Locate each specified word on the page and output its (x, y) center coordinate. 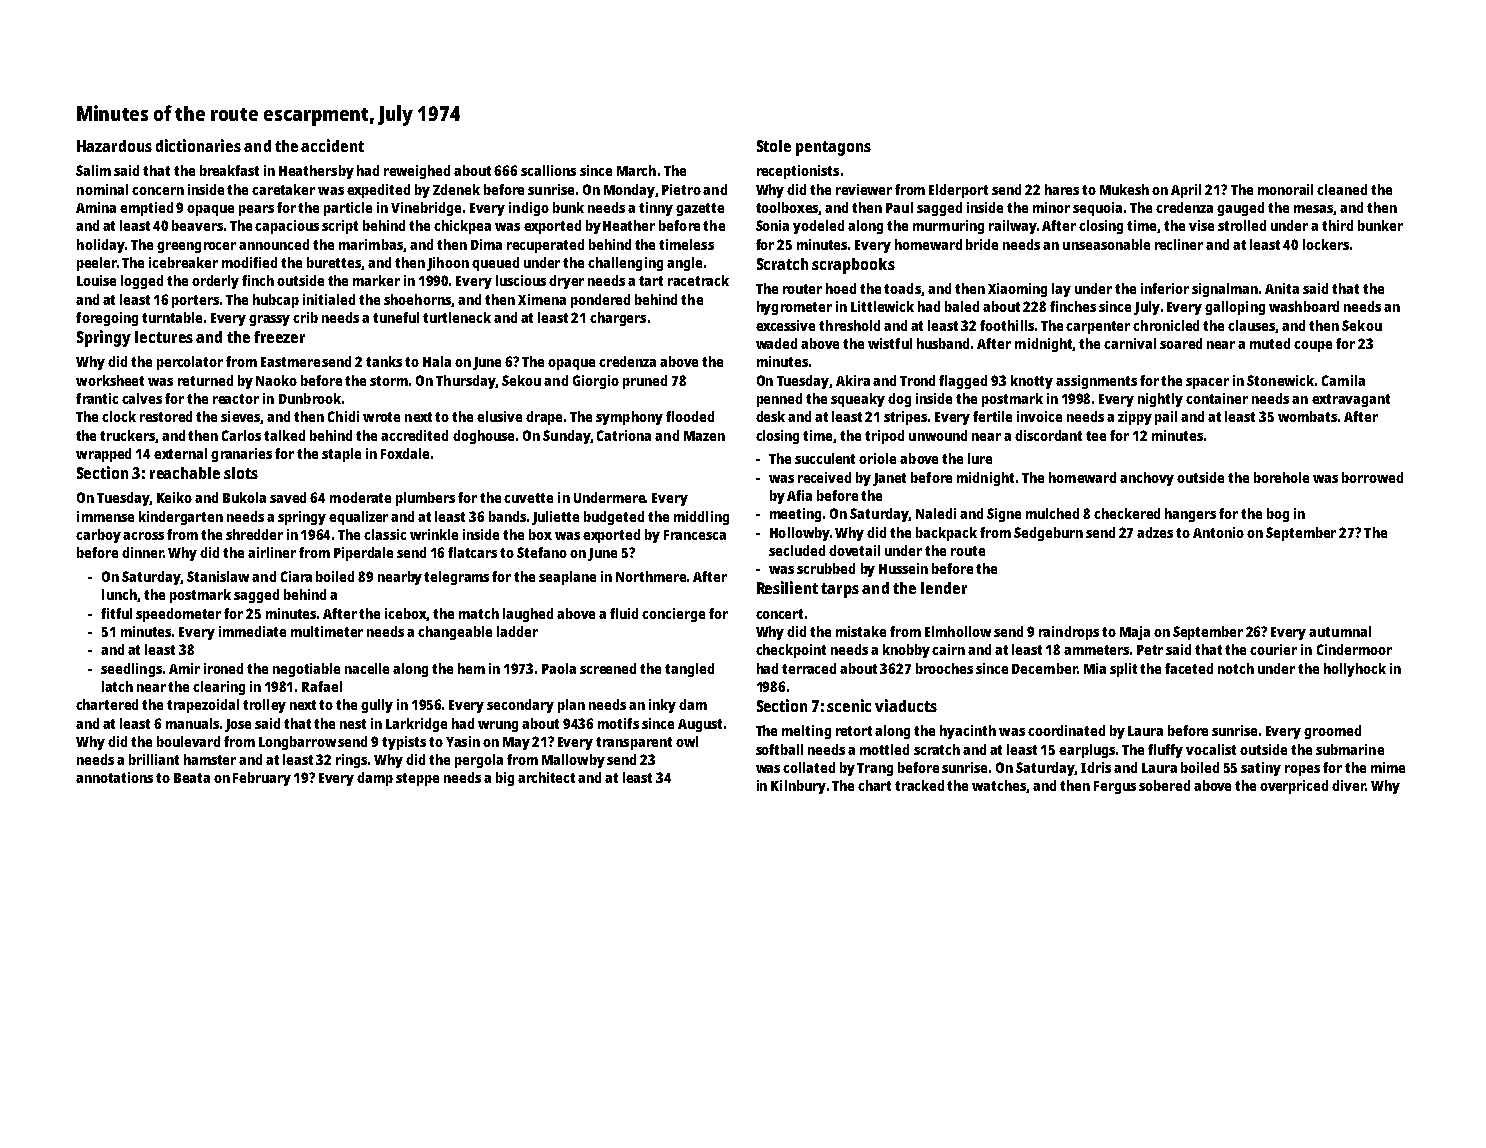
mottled (884, 749)
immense (105, 516)
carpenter (1098, 327)
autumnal (1340, 631)
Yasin (463, 741)
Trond (917, 380)
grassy (269, 320)
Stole (774, 146)
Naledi (936, 513)
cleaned (1342, 189)
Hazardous (114, 146)
